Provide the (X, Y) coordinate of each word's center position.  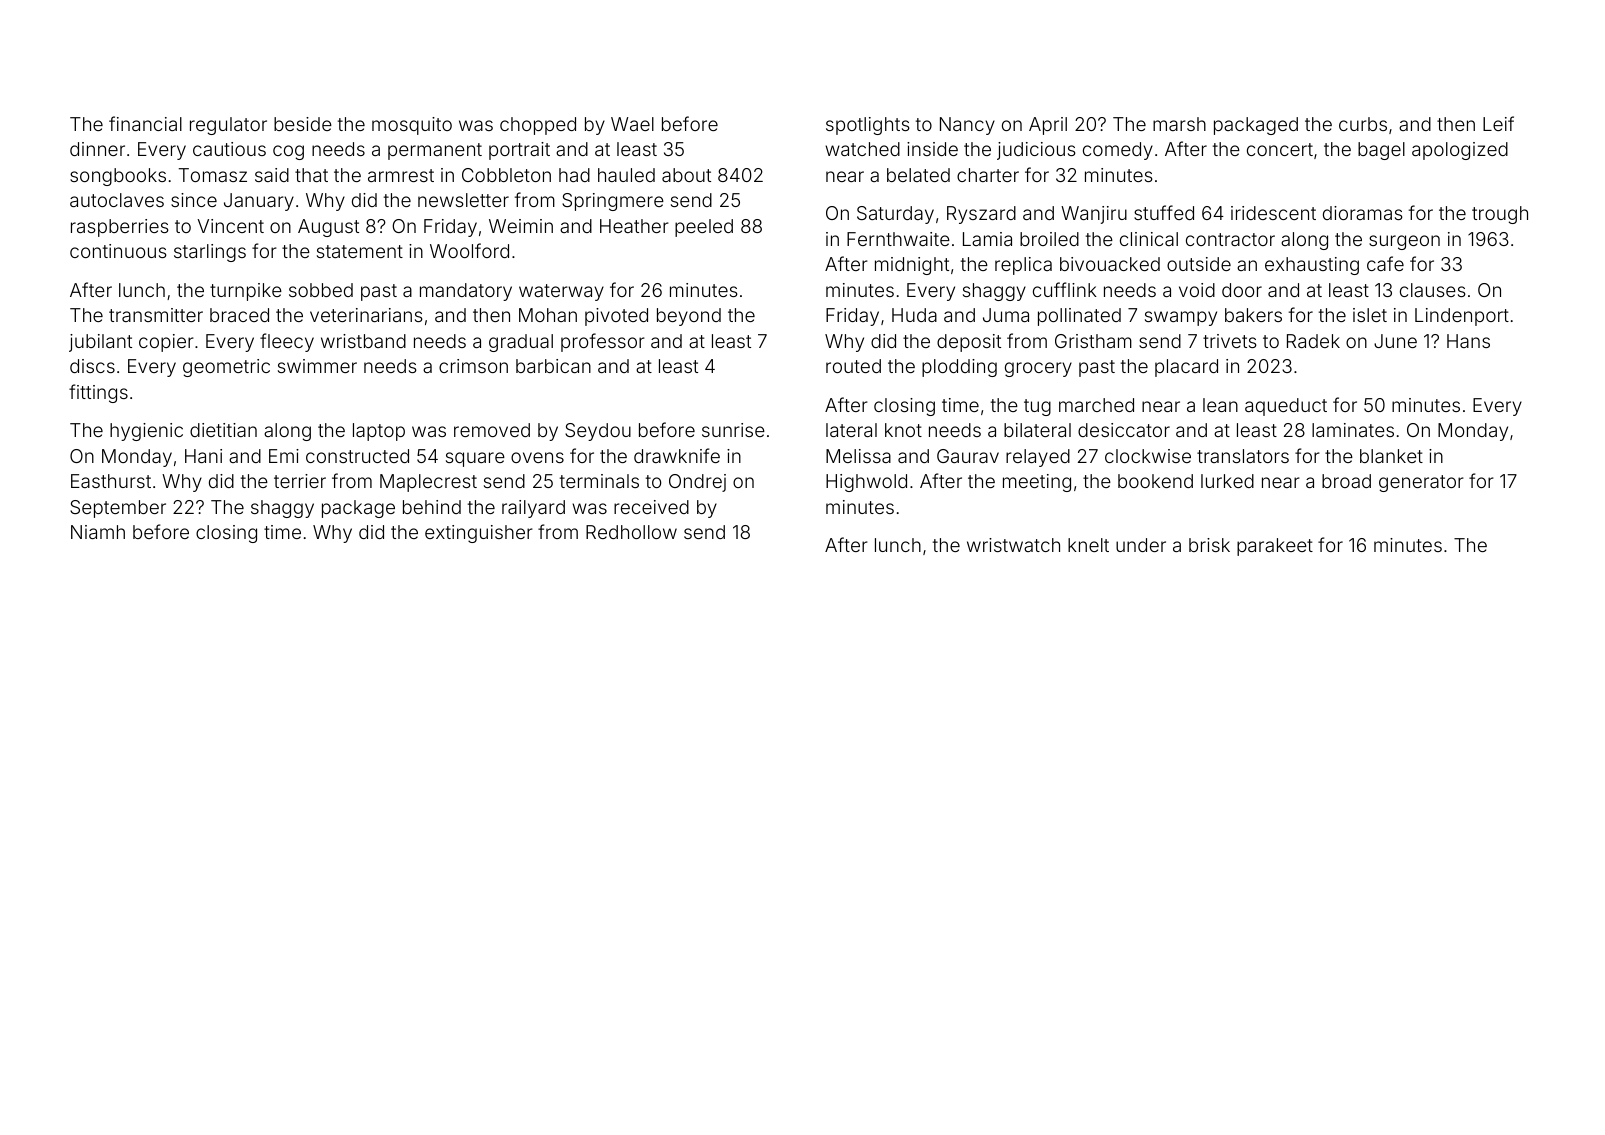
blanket (1391, 456)
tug (1037, 407)
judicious (1036, 151)
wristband (363, 341)
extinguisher (479, 534)
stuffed (1164, 212)
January (259, 202)
